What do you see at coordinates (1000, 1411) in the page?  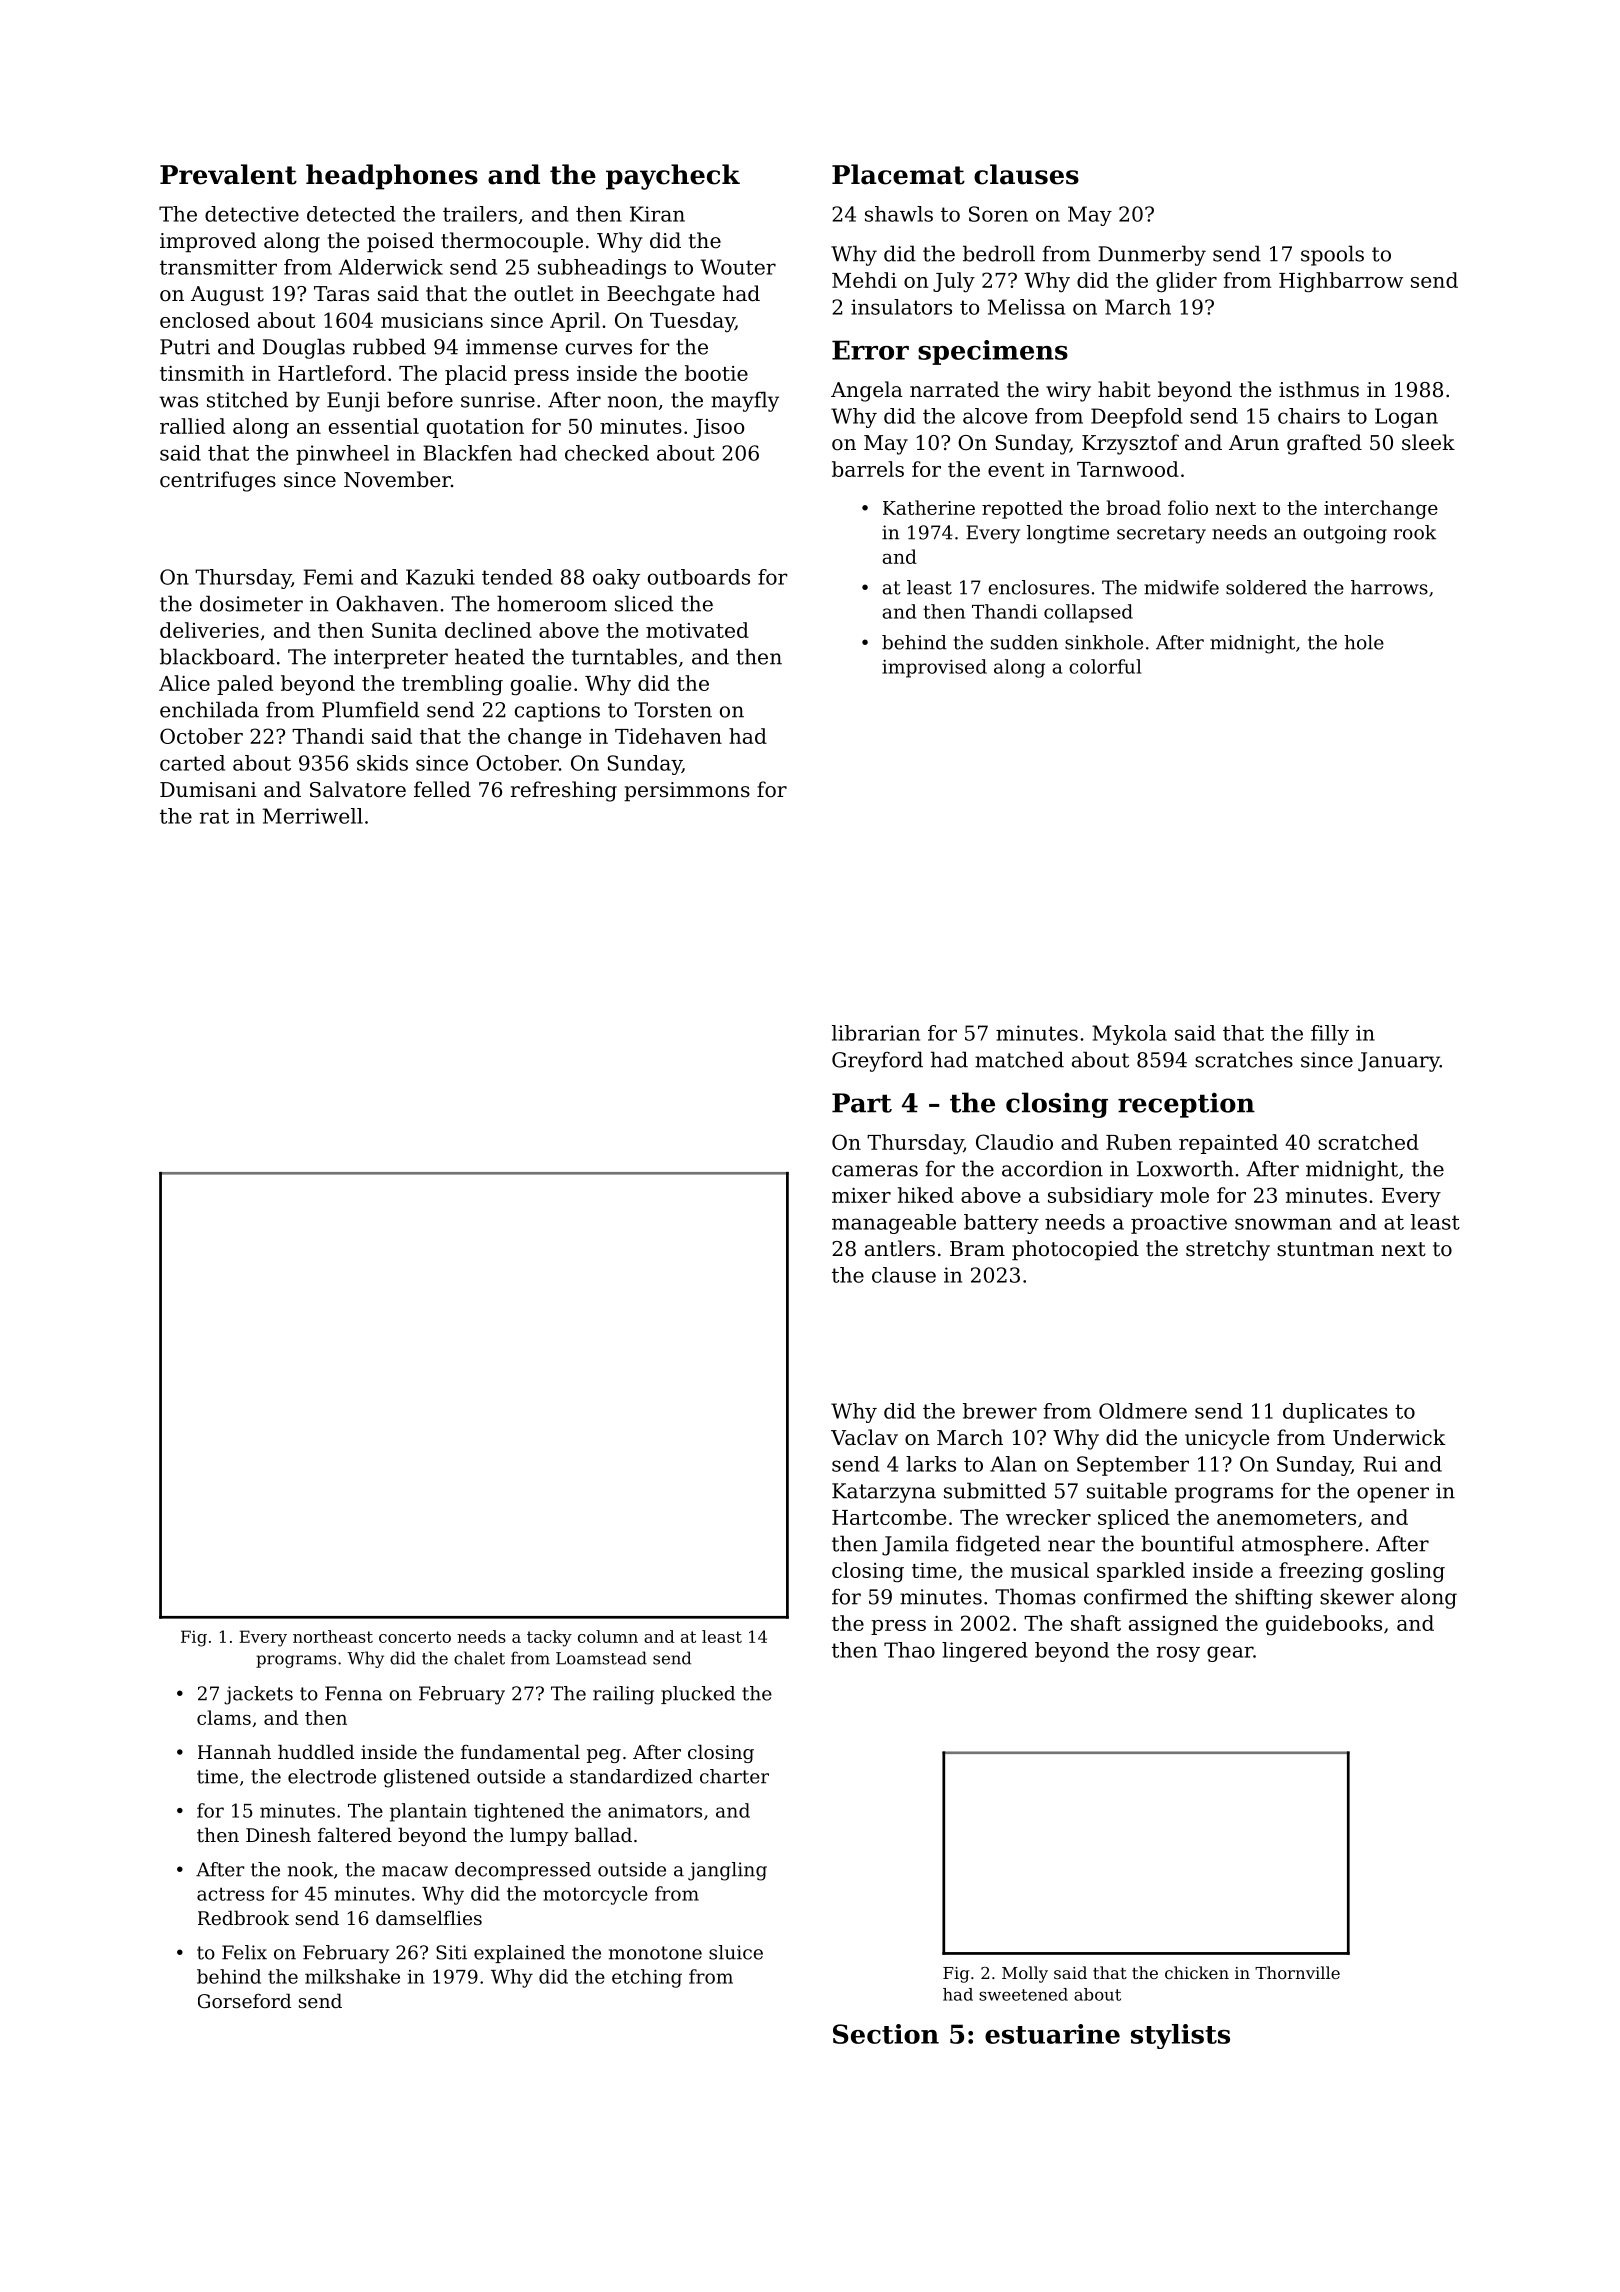 I see `brewer` at bounding box center [1000, 1411].
